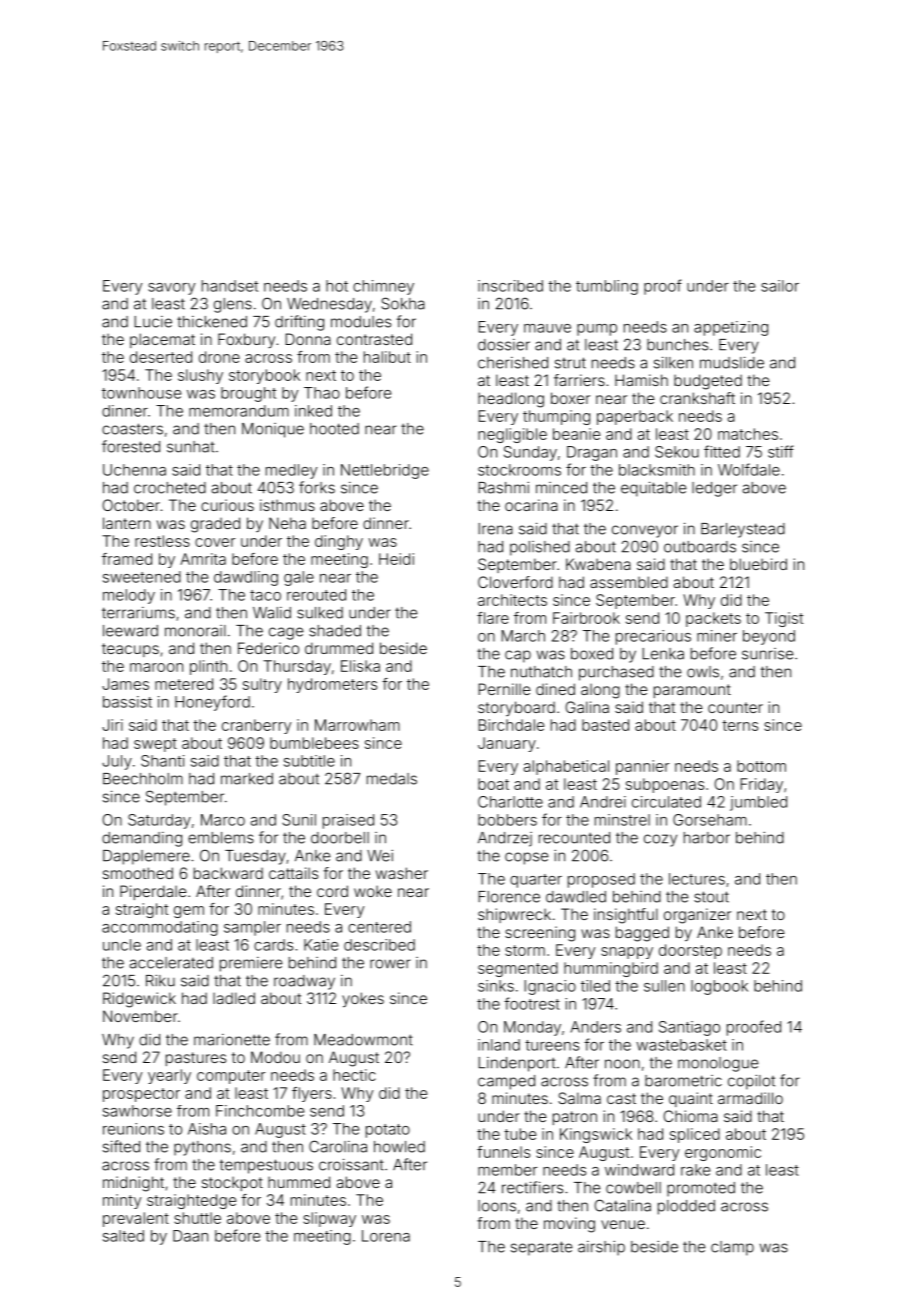 The height and width of the image is (1316, 908). Describe the element at coordinates (123, 1236) in the image. I see `salted` at that location.
